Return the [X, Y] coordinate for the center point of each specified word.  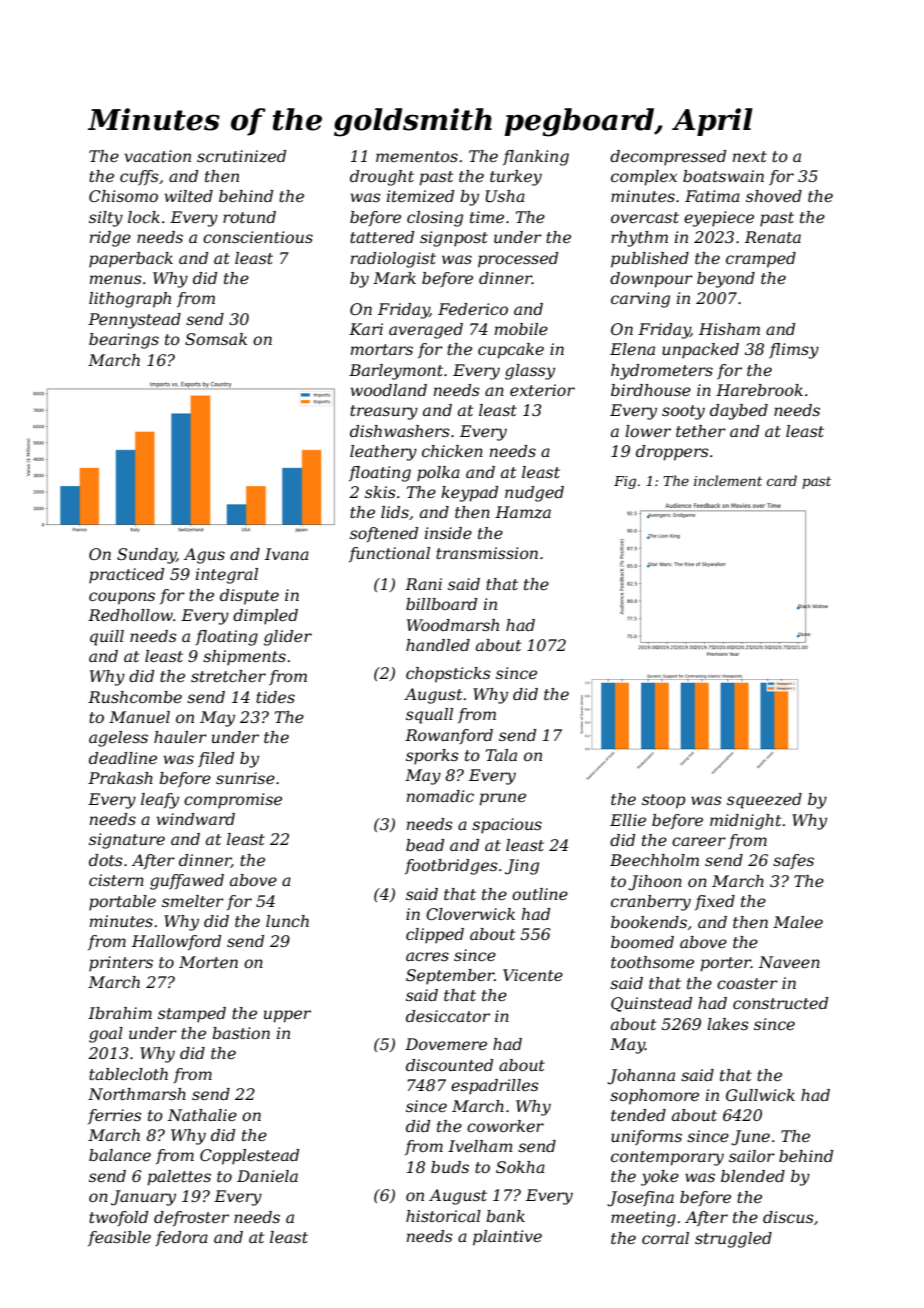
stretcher [228, 676]
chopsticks [448, 675]
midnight [745, 822]
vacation [158, 156]
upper [287, 1016]
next [750, 156]
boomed [642, 942]
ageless [118, 739]
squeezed [764, 801]
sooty [683, 412]
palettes [179, 1178]
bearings [124, 341]
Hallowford [176, 942]
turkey [516, 178]
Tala [501, 755]
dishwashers [400, 431]
